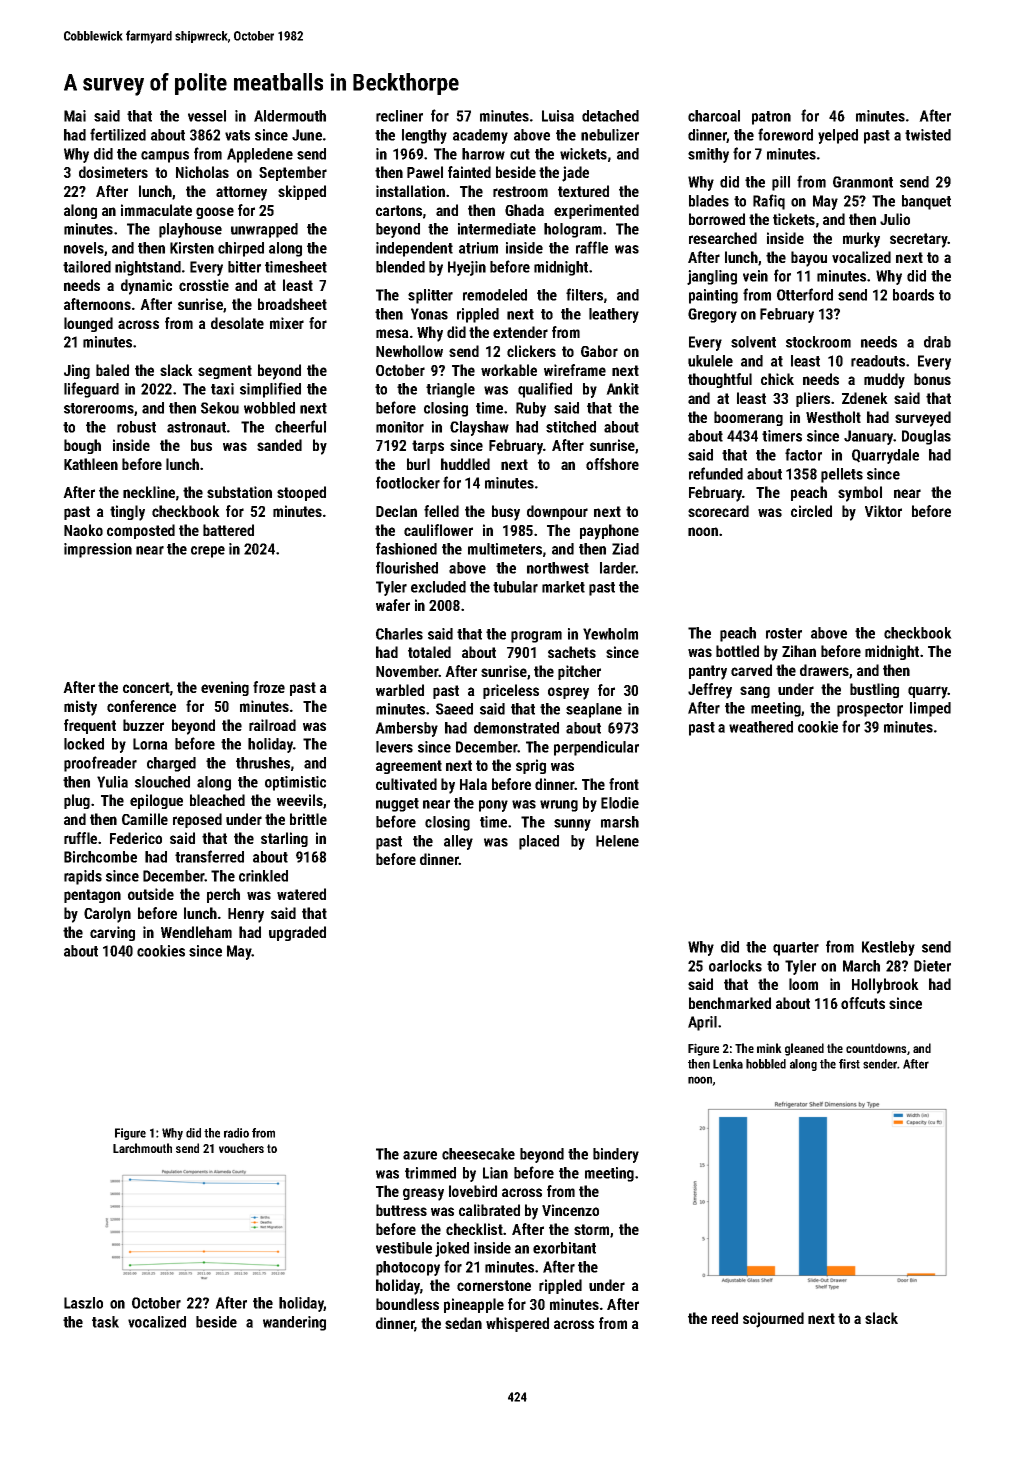 This image has width=1015, height=1470. What do you see at coordinates (885, 986) in the image?
I see `Hollybrook` at bounding box center [885, 986].
